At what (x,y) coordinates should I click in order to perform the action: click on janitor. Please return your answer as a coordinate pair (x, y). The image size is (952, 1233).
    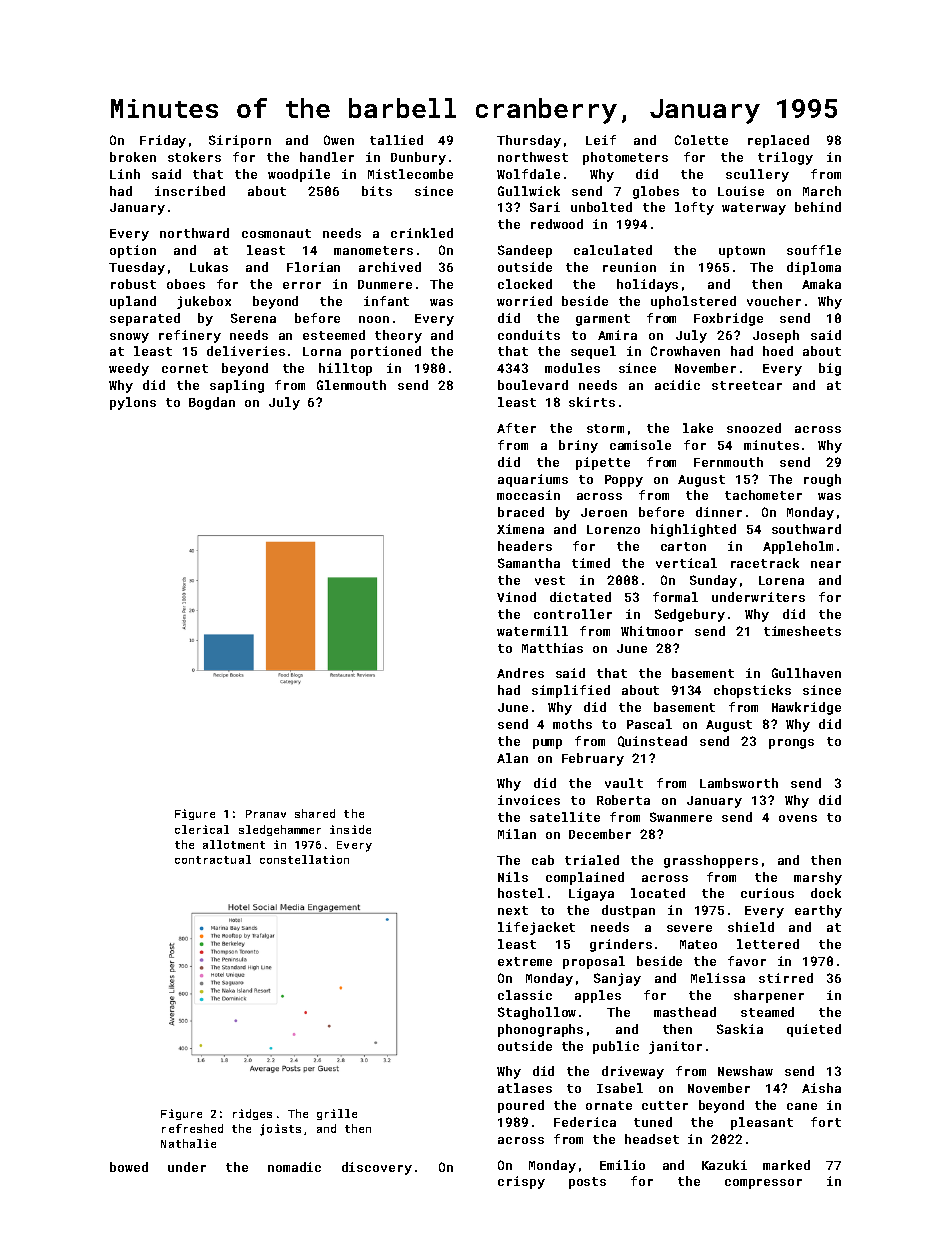
    Looking at the image, I should click on (675, 1047).
